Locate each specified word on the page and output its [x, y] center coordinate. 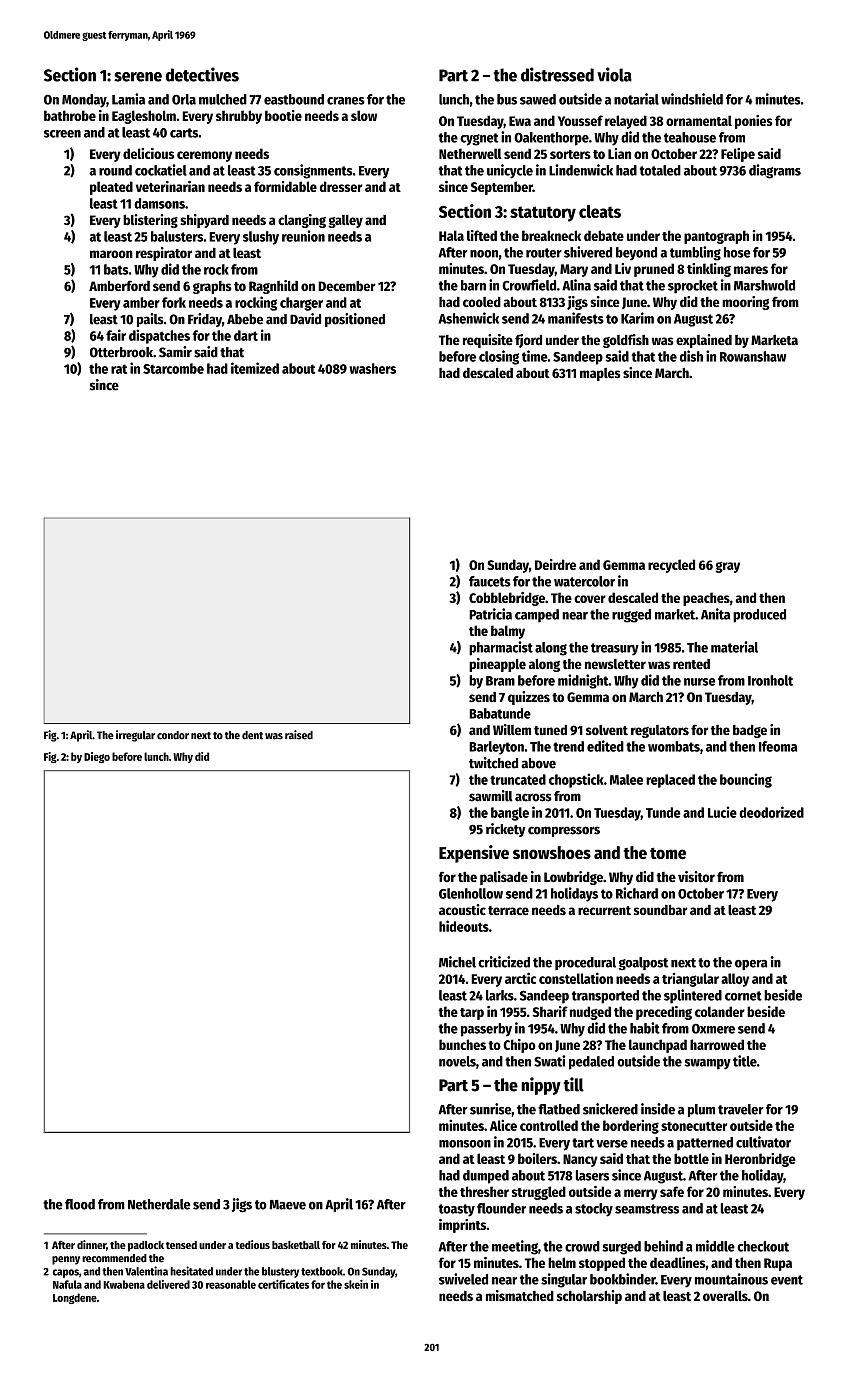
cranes [346, 101]
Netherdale [159, 1204]
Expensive [474, 854]
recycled [671, 566]
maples [600, 374]
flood [80, 1204]
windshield [692, 99]
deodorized [771, 812]
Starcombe [173, 368]
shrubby [239, 117]
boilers [537, 1158]
